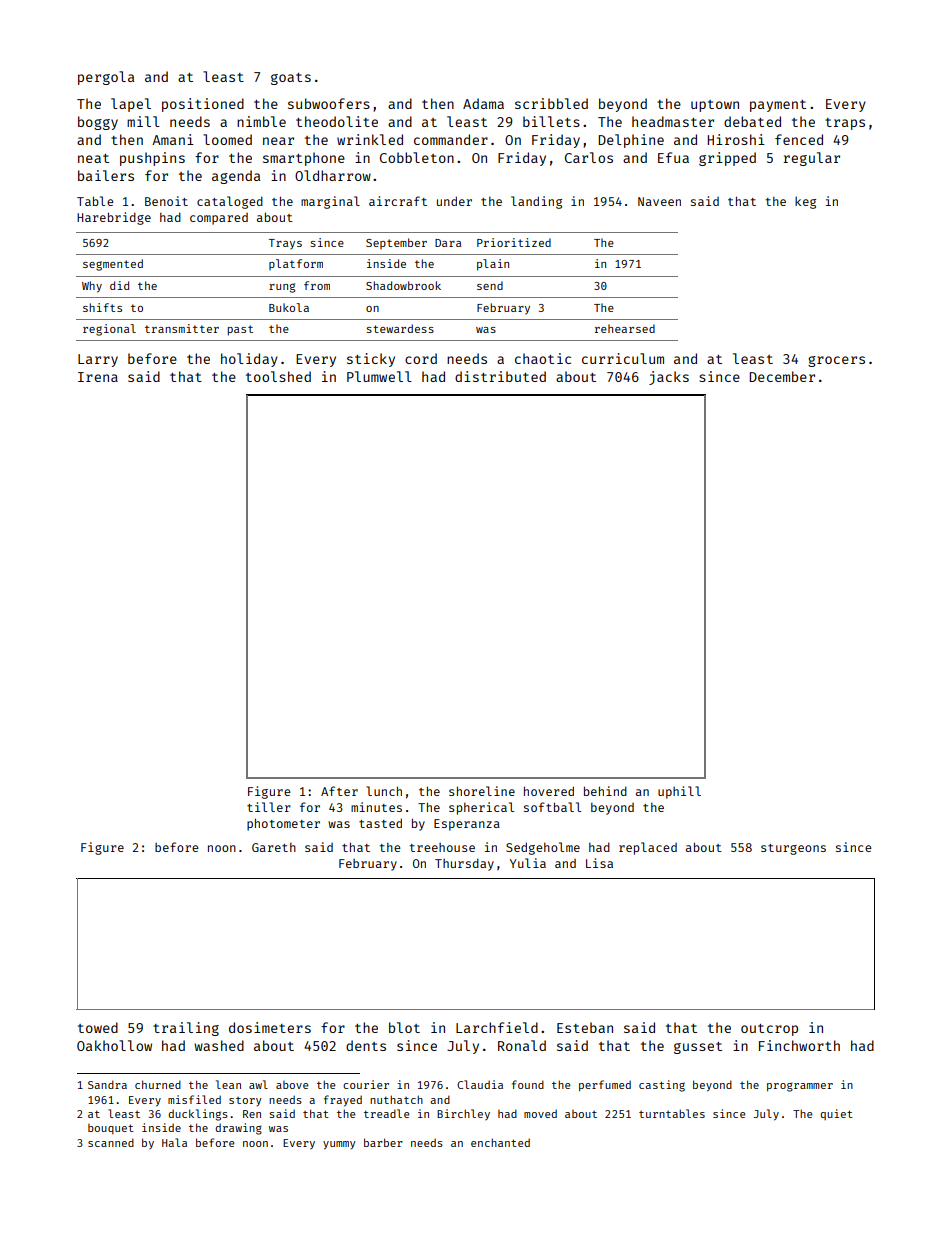 The height and width of the page is (1233, 952). Describe the element at coordinates (483, 103) in the page. I see `Adama` at that location.
